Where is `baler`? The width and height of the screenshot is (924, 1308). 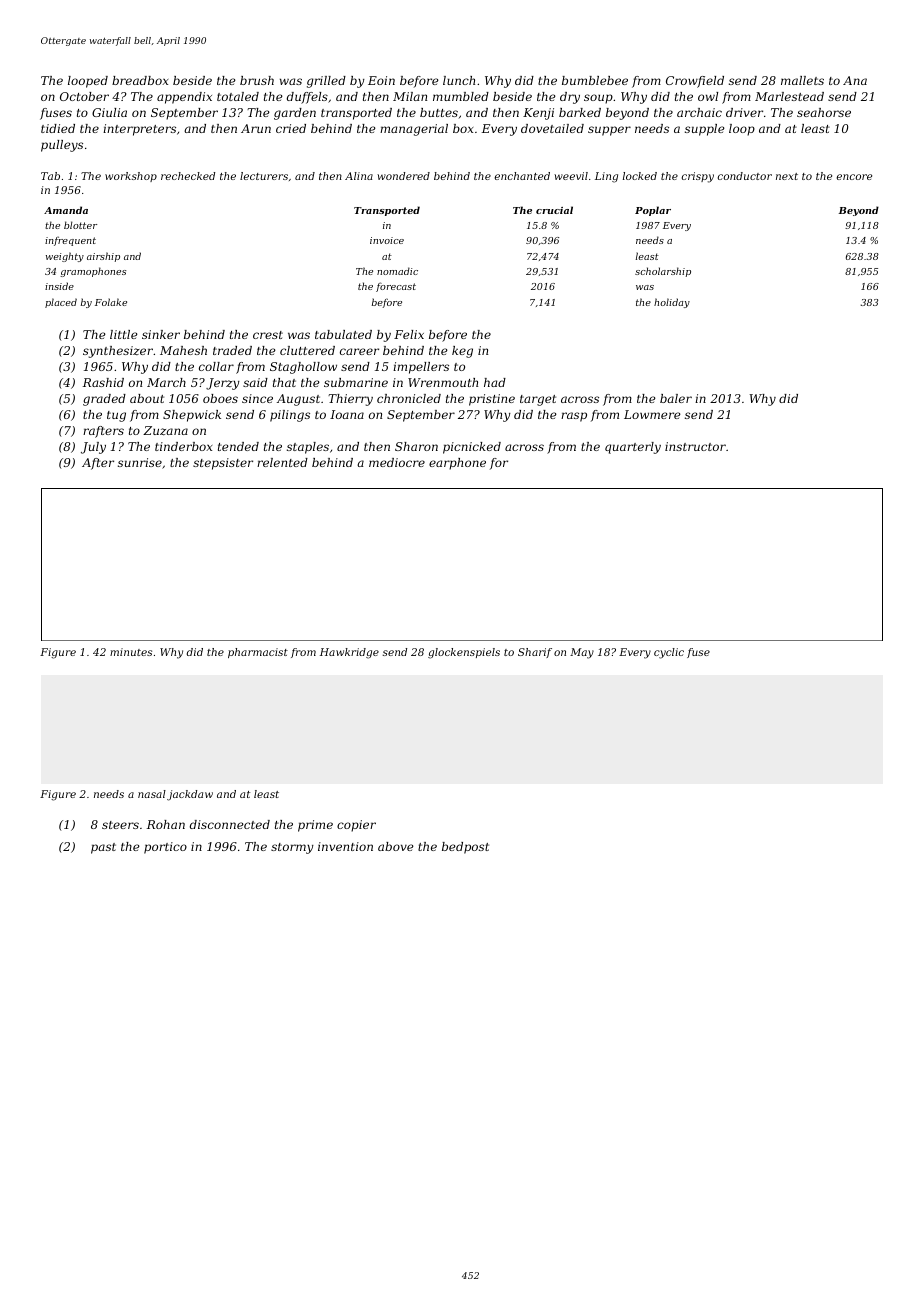 baler is located at coordinates (676, 398).
